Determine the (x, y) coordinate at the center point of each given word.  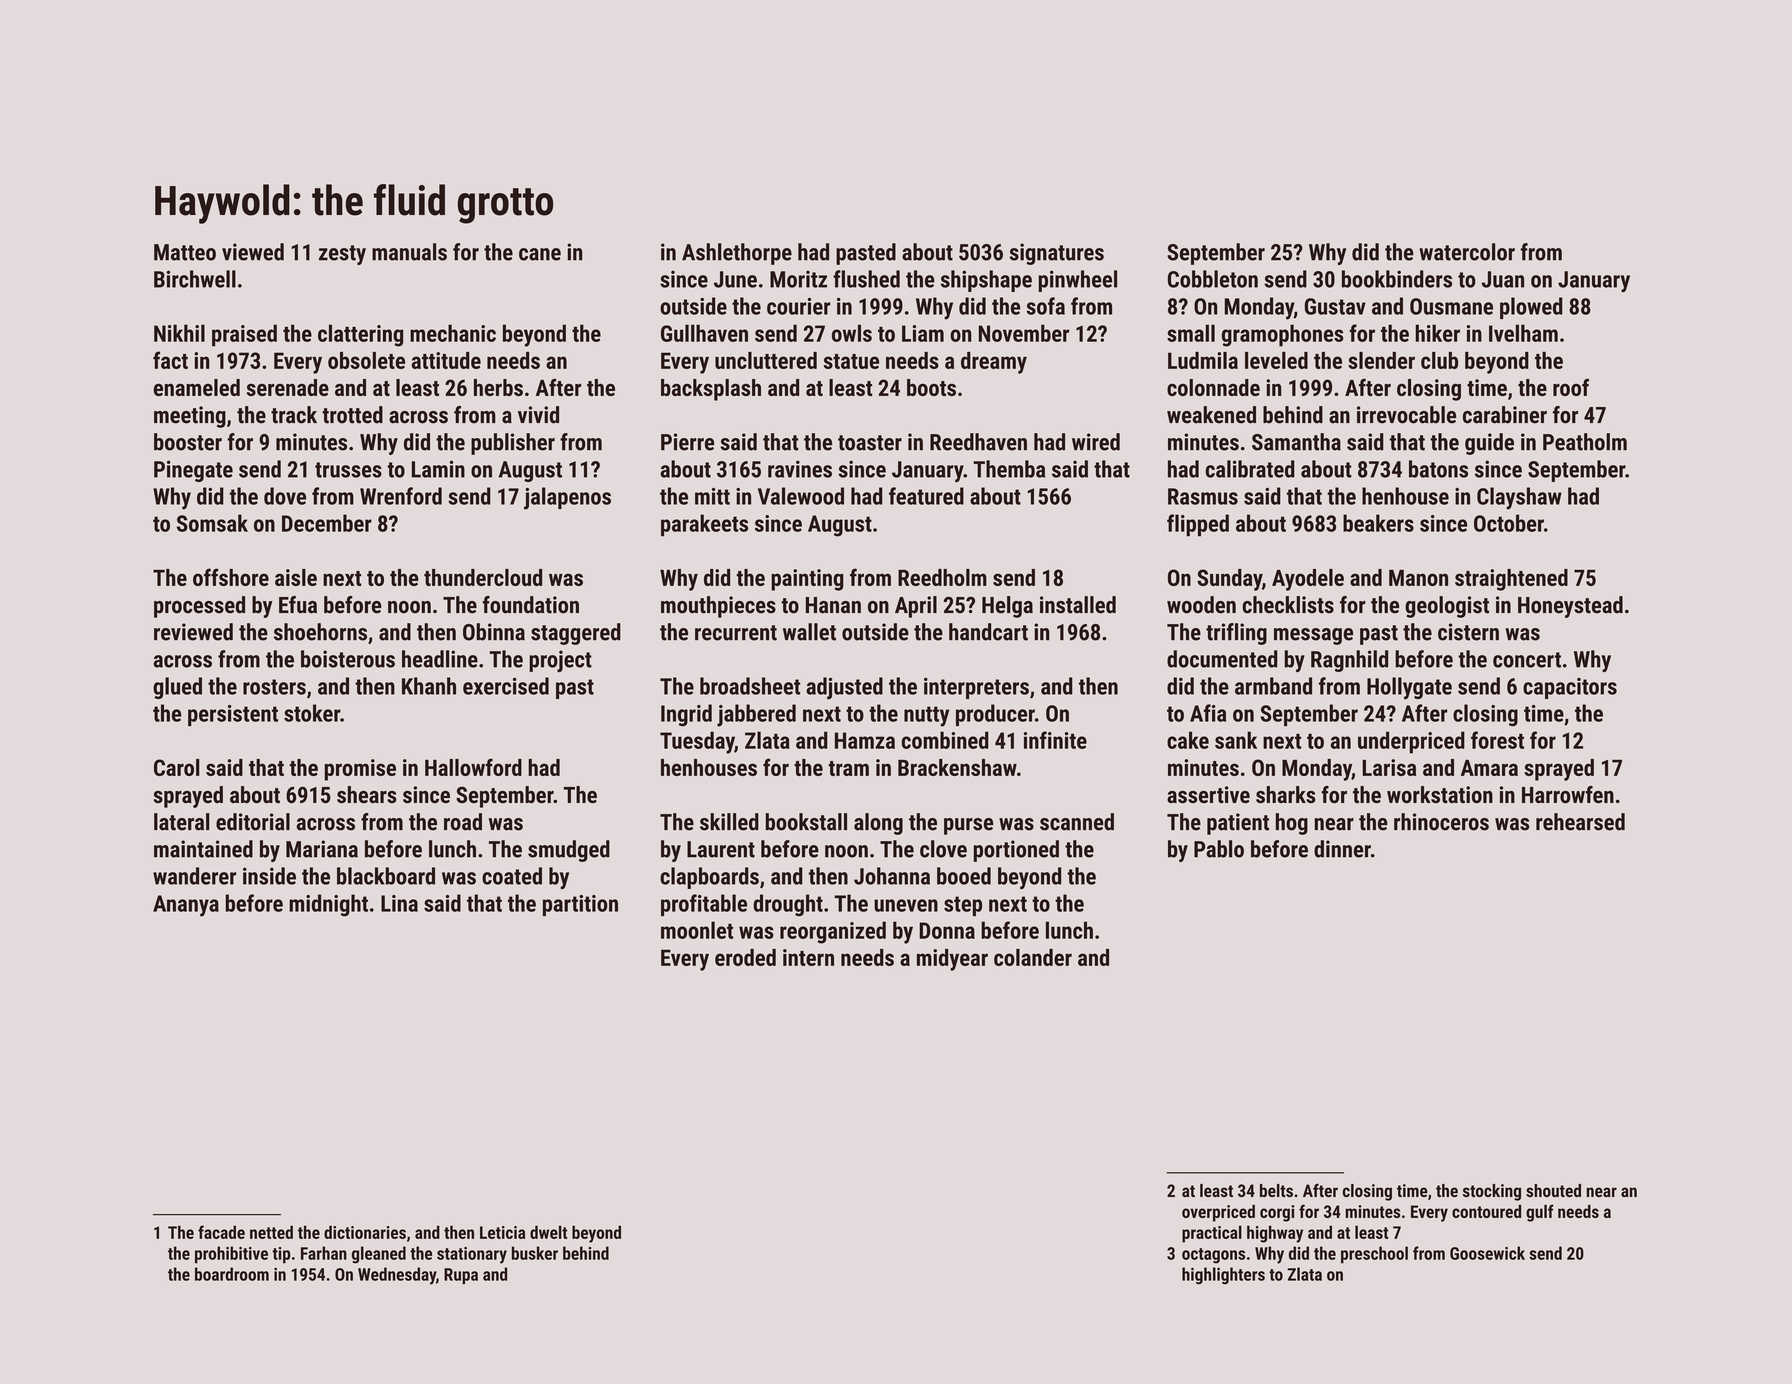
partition (580, 905)
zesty (342, 255)
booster (188, 442)
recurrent (736, 633)
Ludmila (1203, 360)
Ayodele (1308, 580)
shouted (1553, 1190)
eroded (745, 957)
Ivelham (1523, 333)
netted (271, 1232)
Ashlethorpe (737, 254)
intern (808, 957)
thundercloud (483, 577)
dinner (1342, 849)
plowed (1531, 308)
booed (964, 876)
